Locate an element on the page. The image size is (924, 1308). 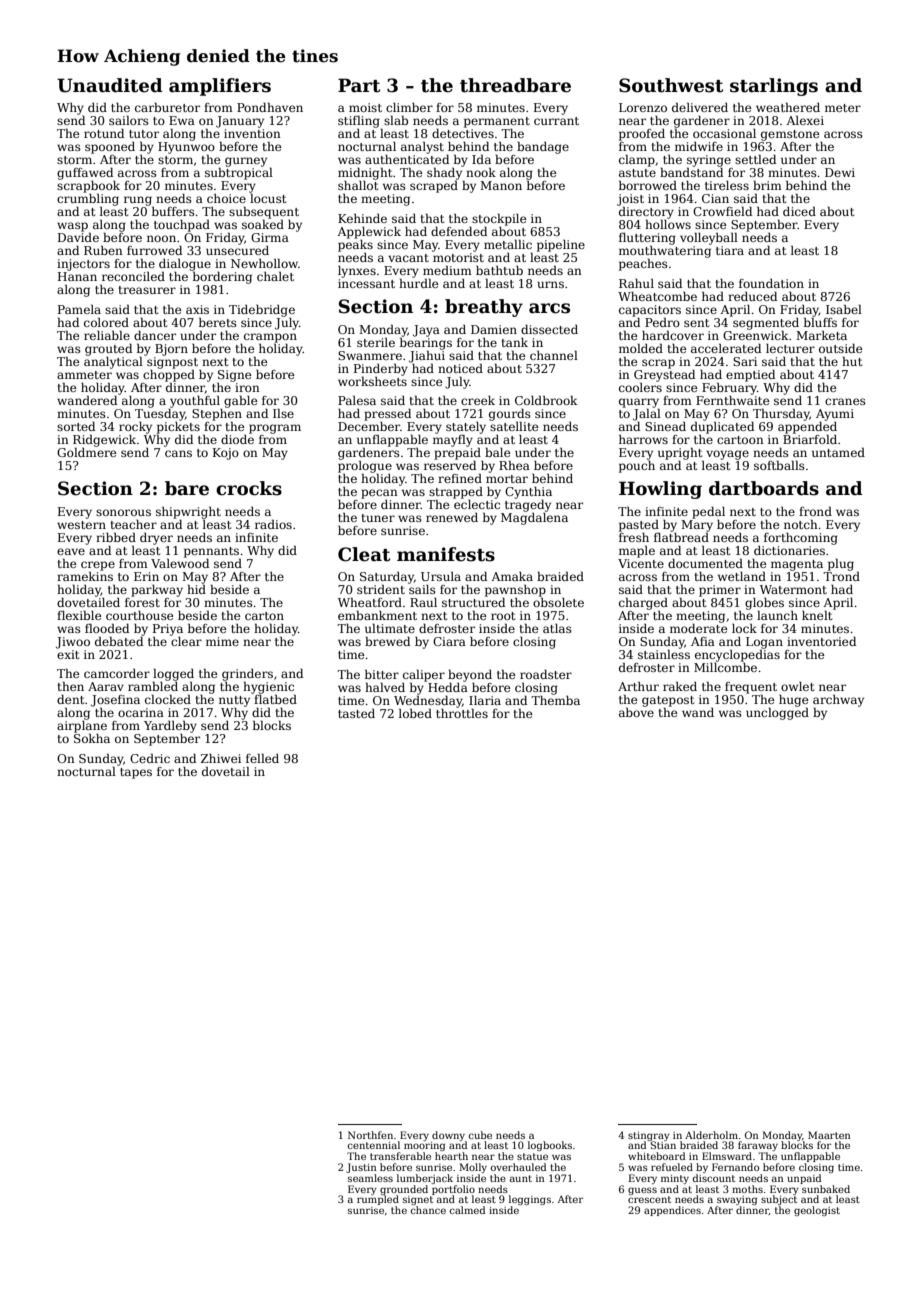
Yardleby is located at coordinates (170, 727).
